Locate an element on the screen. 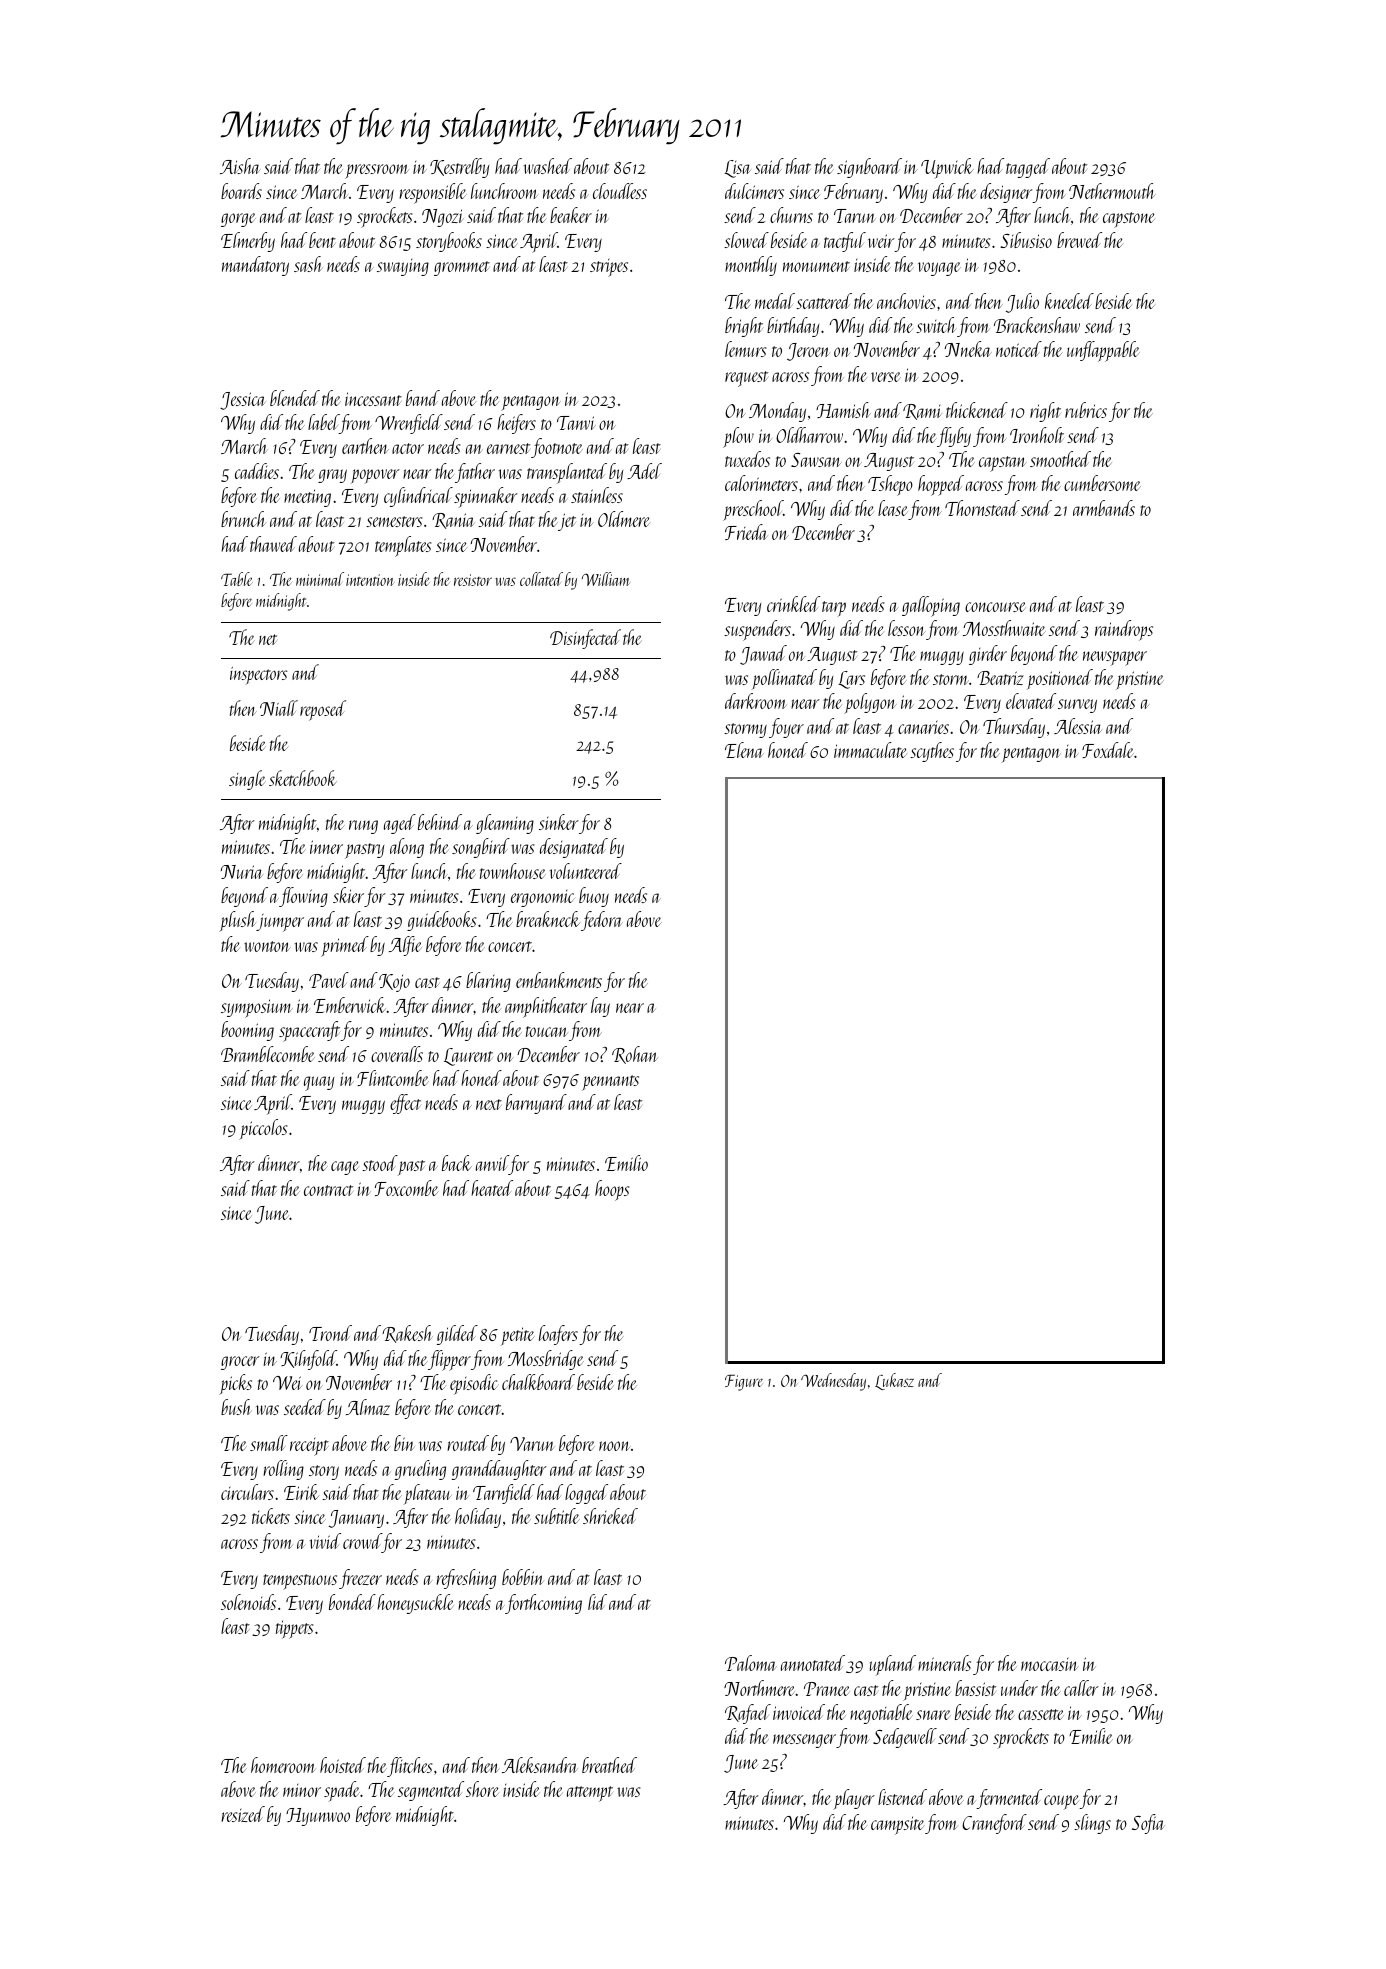 The height and width of the screenshot is (1969, 1386). bush is located at coordinates (236, 1407).
